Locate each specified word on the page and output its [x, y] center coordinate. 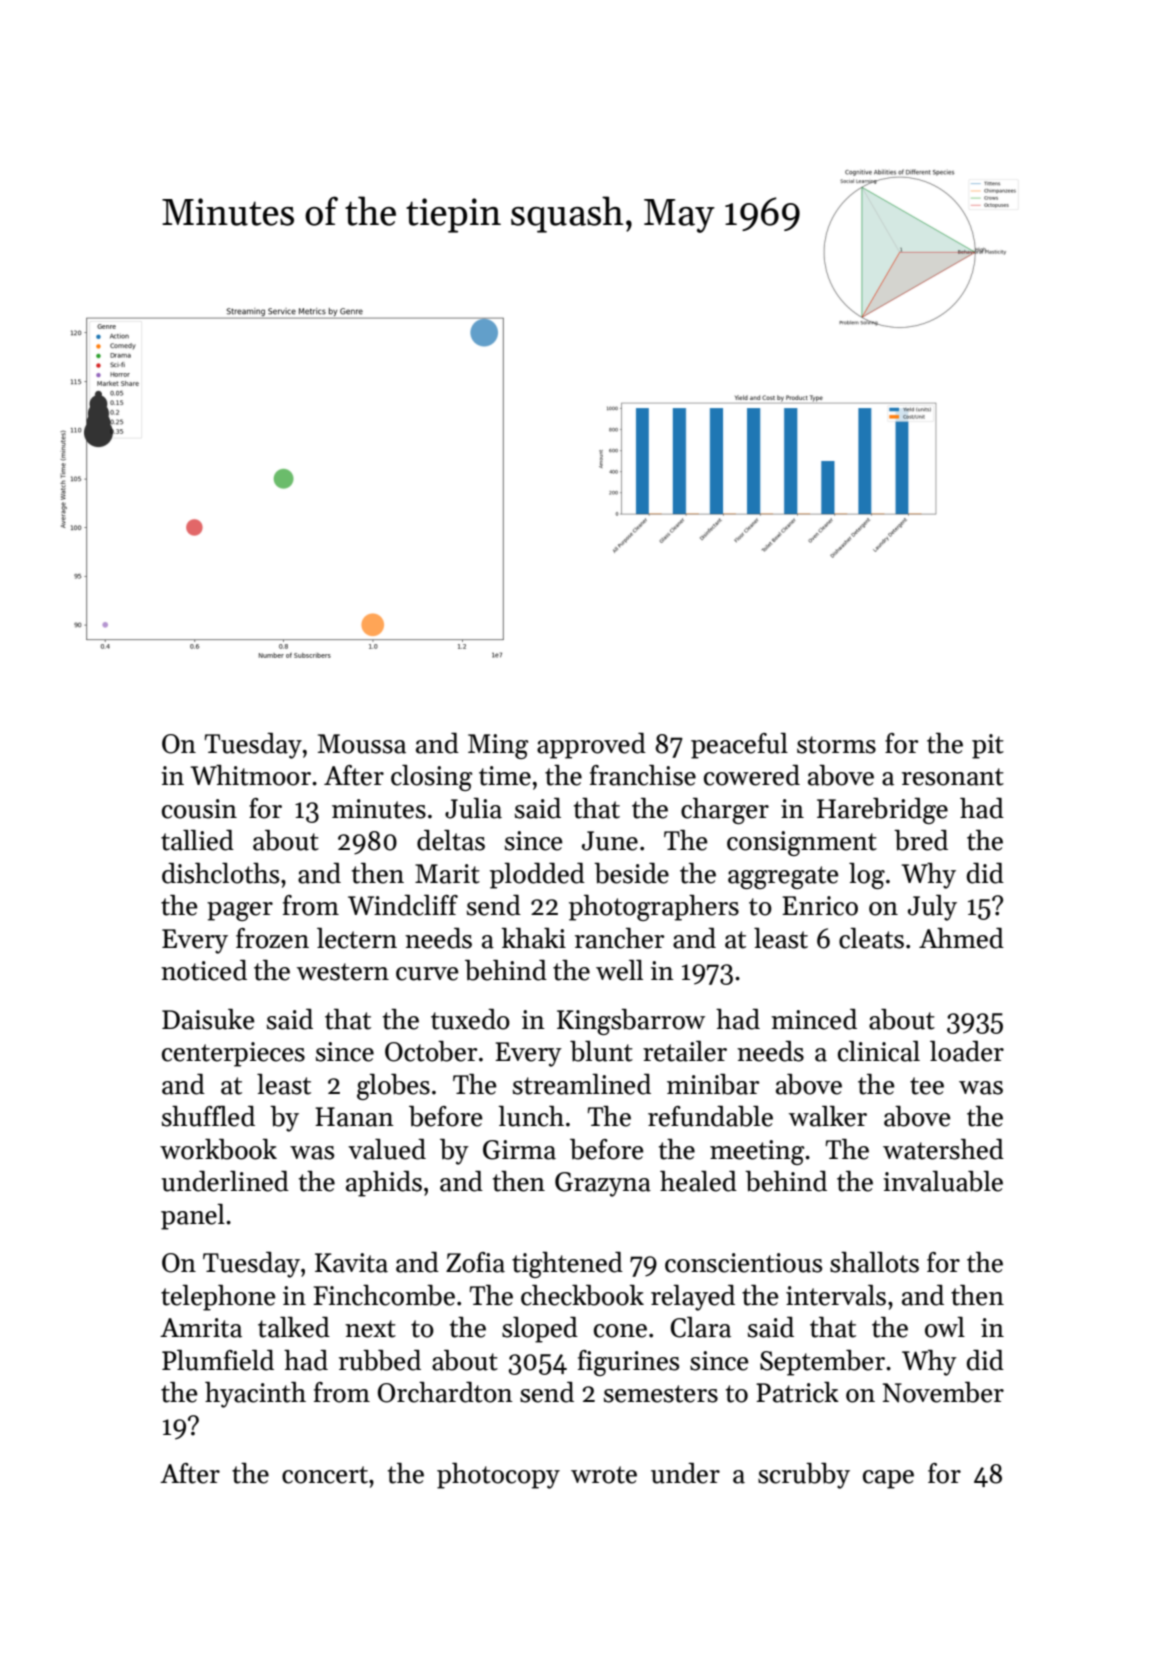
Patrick [797, 1392]
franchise [643, 775]
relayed [693, 1298]
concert [325, 1475]
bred [921, 840]
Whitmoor [250, 775]
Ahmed [961, 938]
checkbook [582, 1295]
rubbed [380, 1360]
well [619, 970]
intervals [836, 1295]
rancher [619, 938]
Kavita [351, 1263]
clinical [879, 1051]
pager [240, 911]
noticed [204, 970]
